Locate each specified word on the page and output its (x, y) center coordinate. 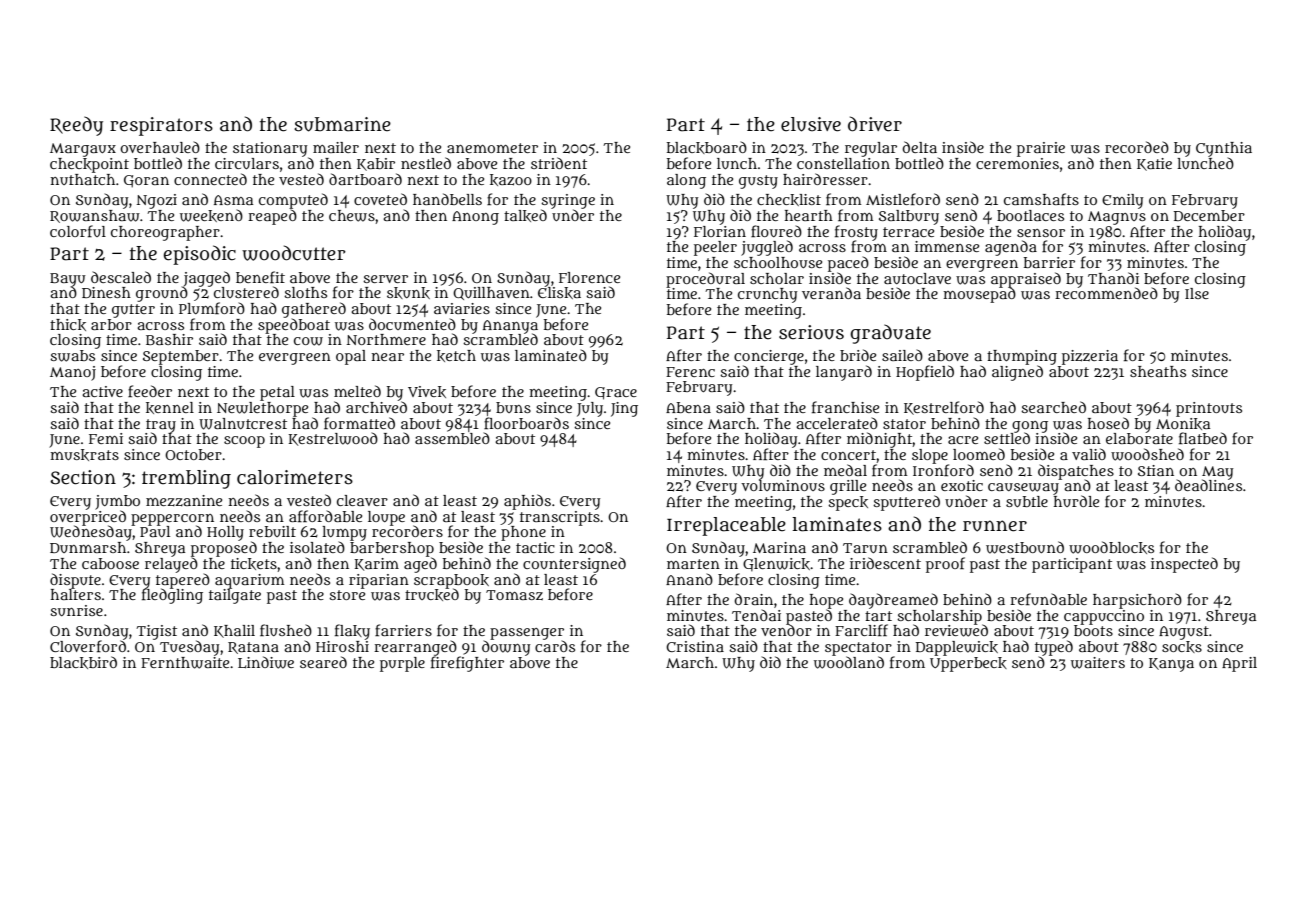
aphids (527, 502)
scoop (244, 442)
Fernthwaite (185, 663)
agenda (1011, 248)
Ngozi (157, 201)
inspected (1184, 565)
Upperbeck (968, 664)
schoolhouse (778, 262)
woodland (849, 662)
